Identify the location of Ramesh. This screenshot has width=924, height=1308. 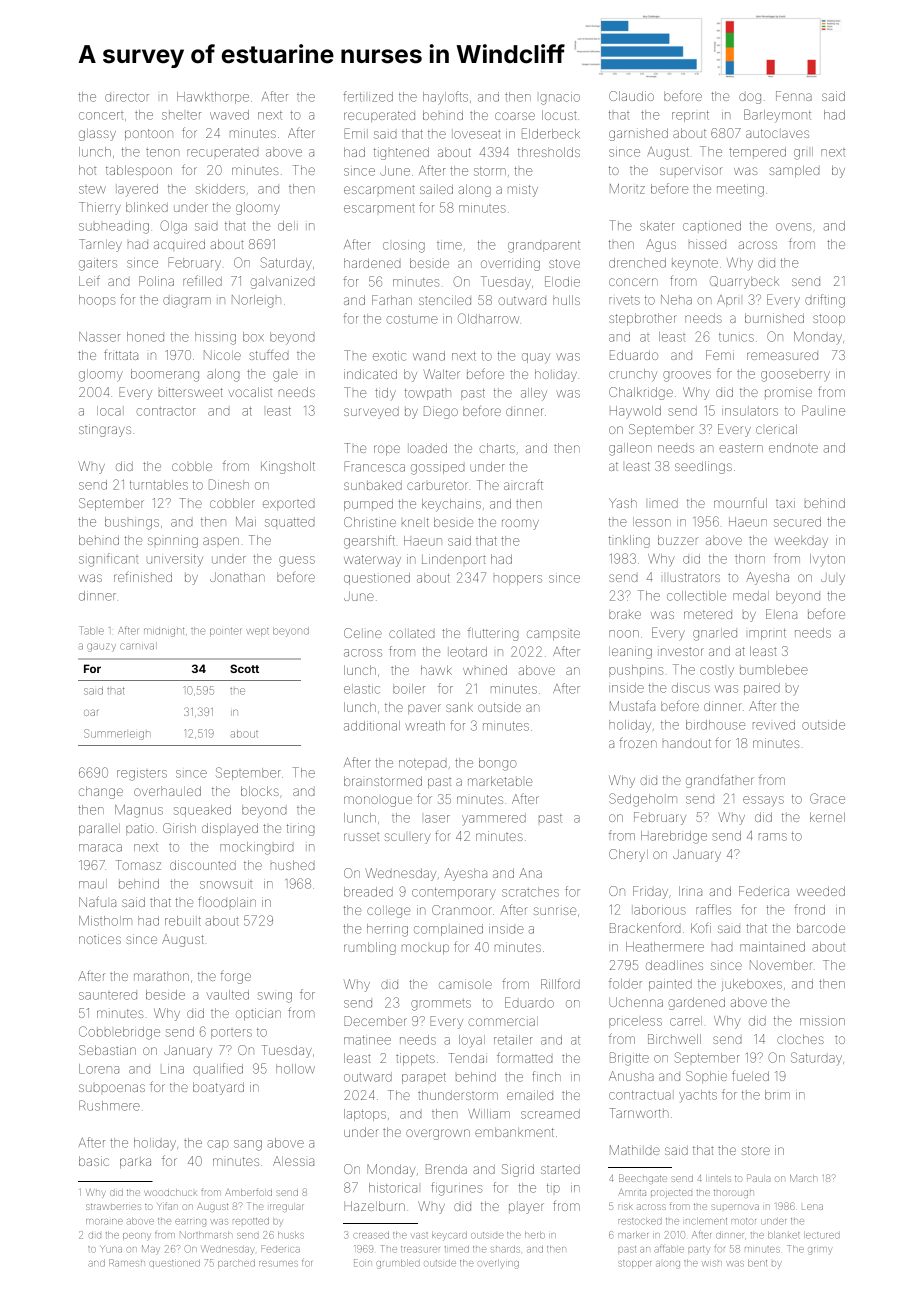
(127, 1263).
